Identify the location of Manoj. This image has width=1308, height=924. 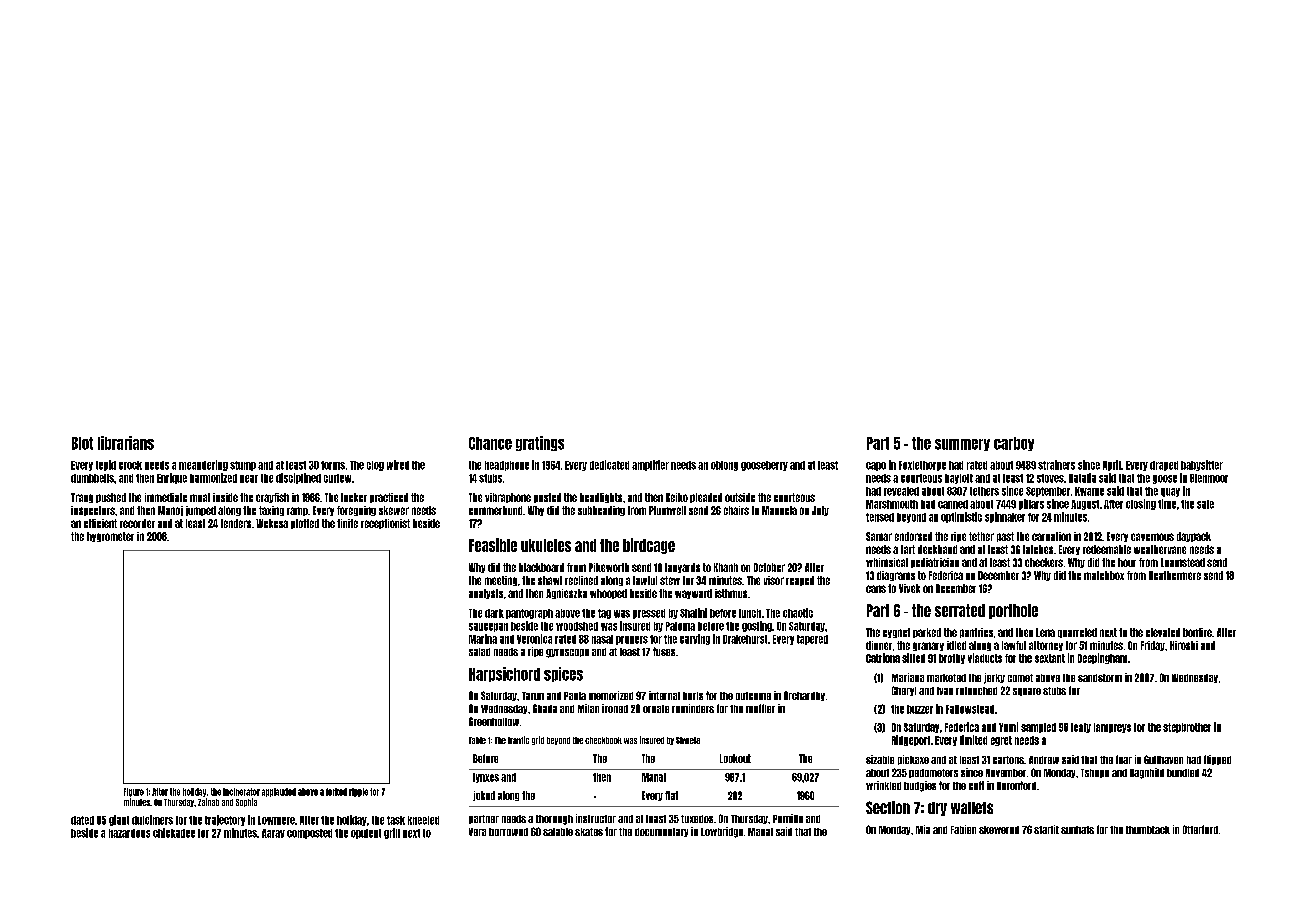
(170, 511).
